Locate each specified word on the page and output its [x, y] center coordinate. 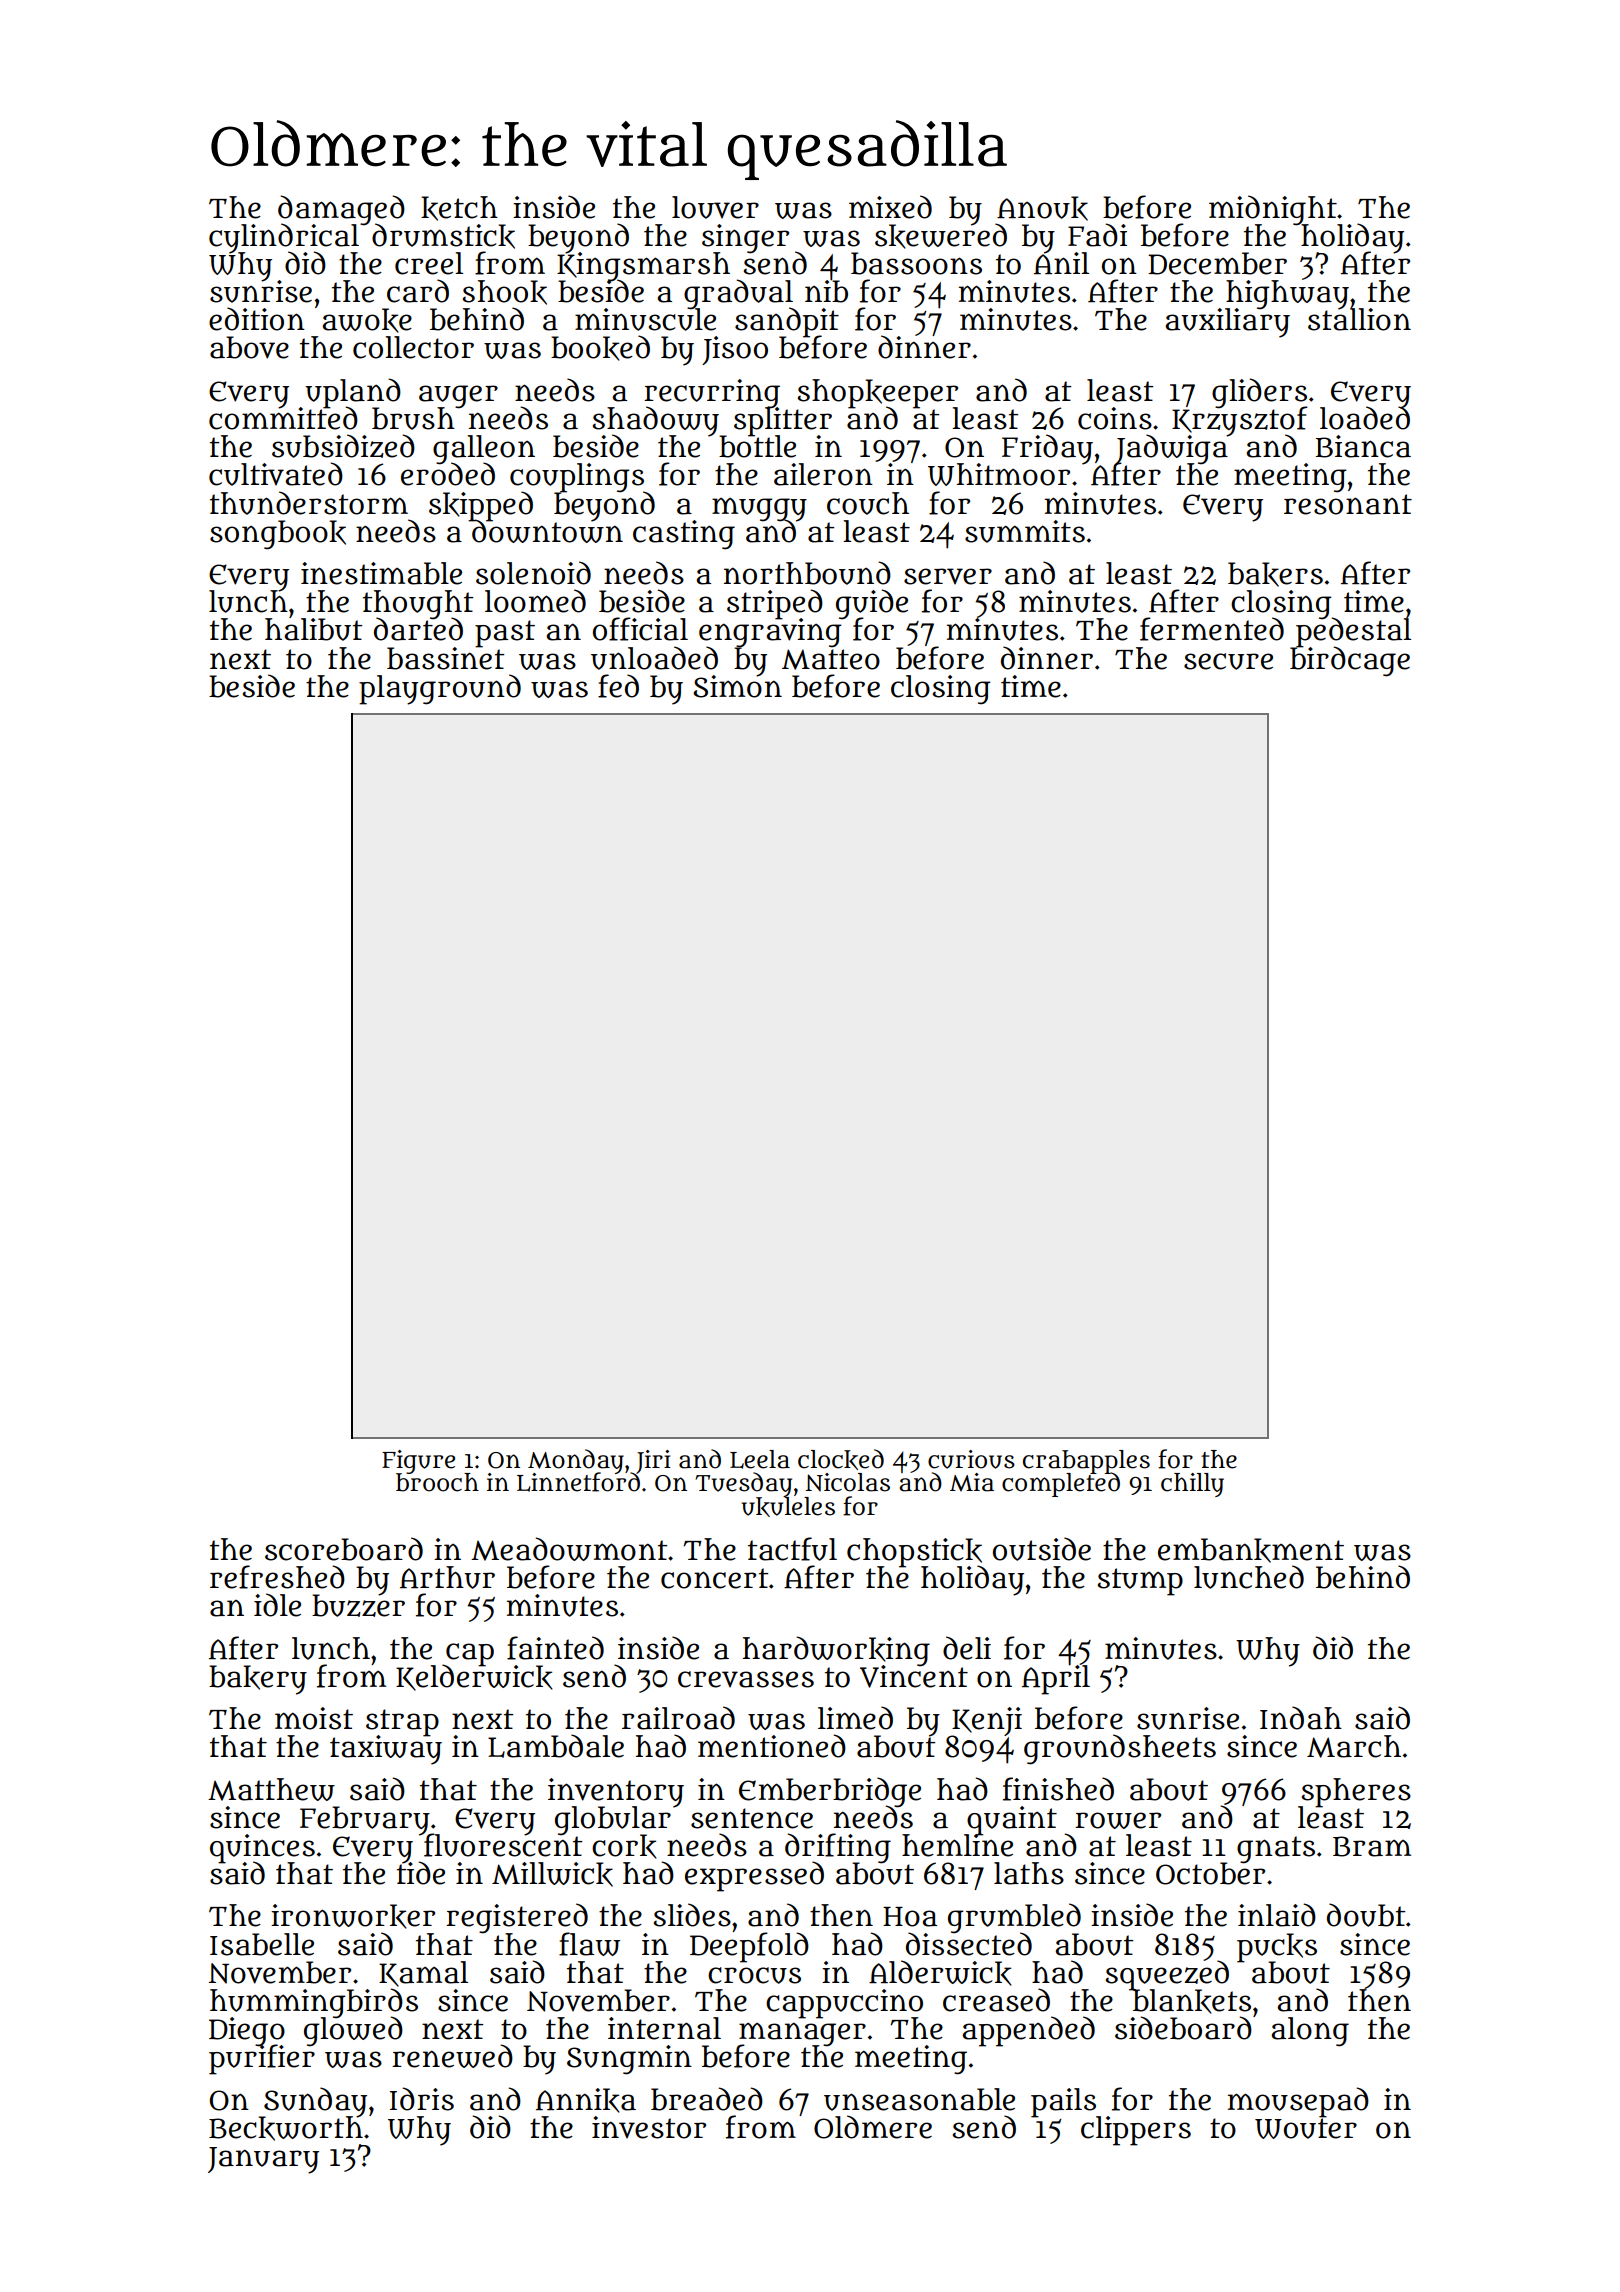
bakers [1275, 574]
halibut [313, 629]
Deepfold [749, 1947]
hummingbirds [314, 2002]
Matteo [831, 659]
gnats [1276, 1849]
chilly [1192, 1485]
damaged [341, 209]
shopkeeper [878, 393]
